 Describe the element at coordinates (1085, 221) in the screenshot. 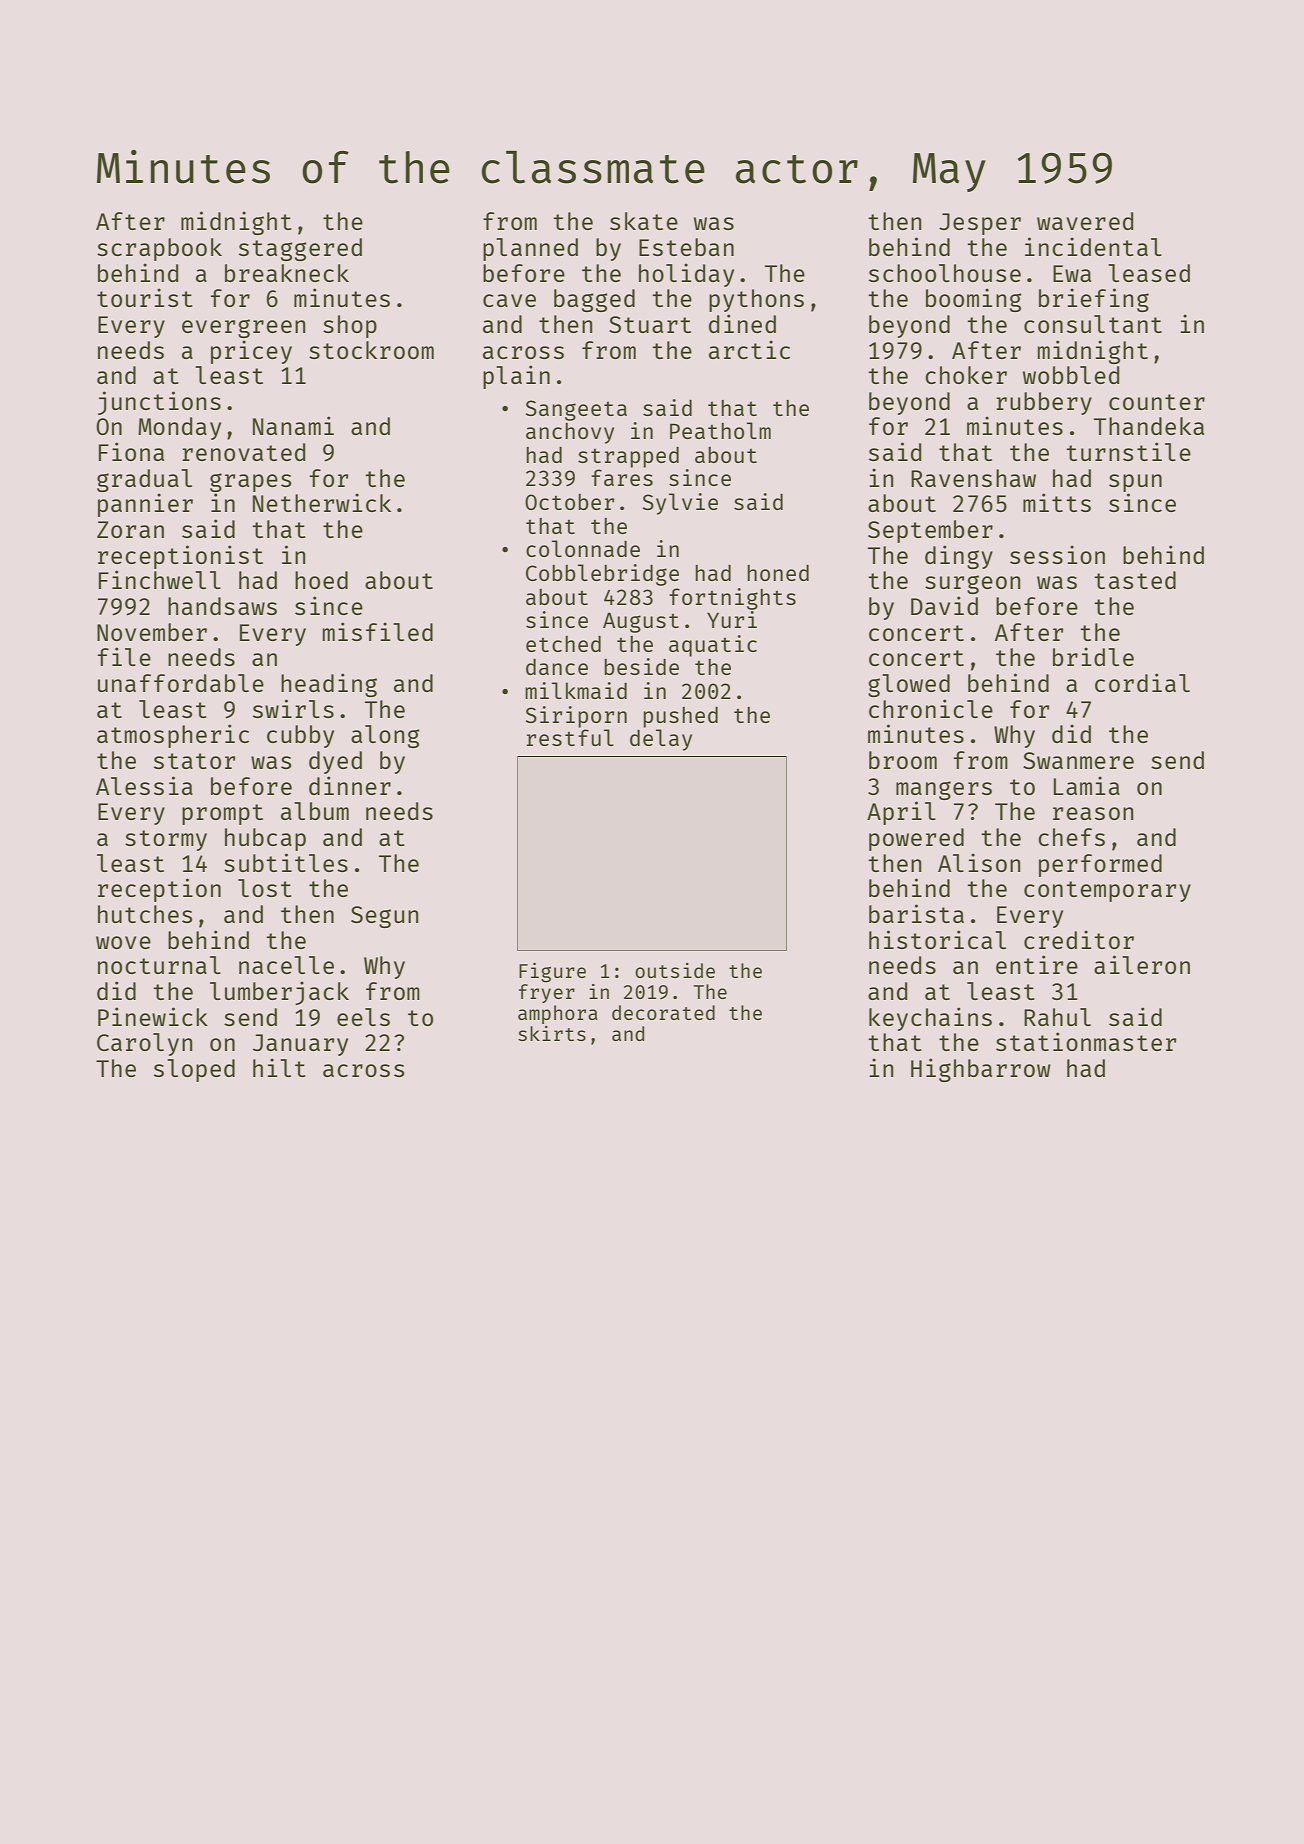

I see `wavered` at that location.
